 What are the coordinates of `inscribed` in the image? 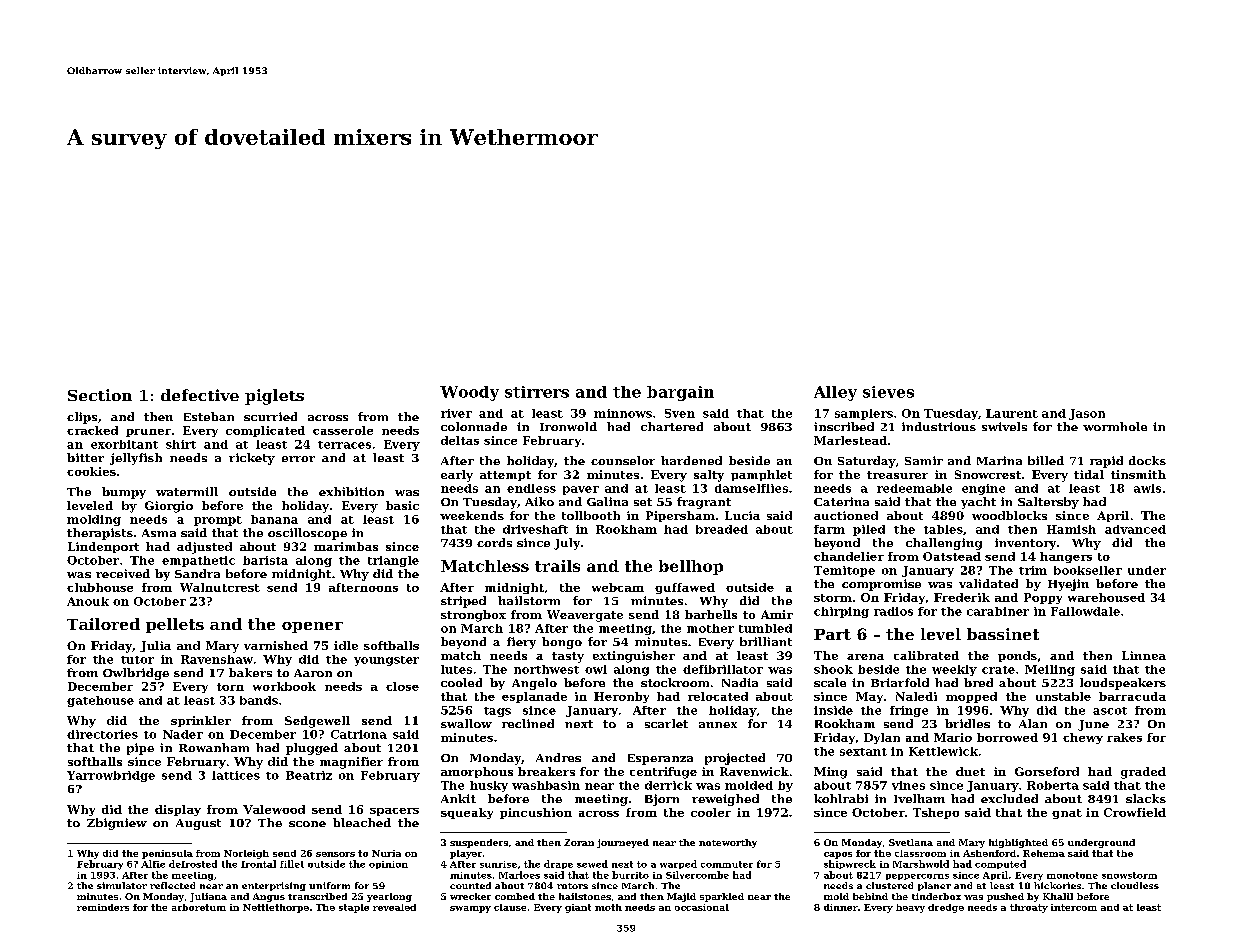 It's located at (844, 426).
